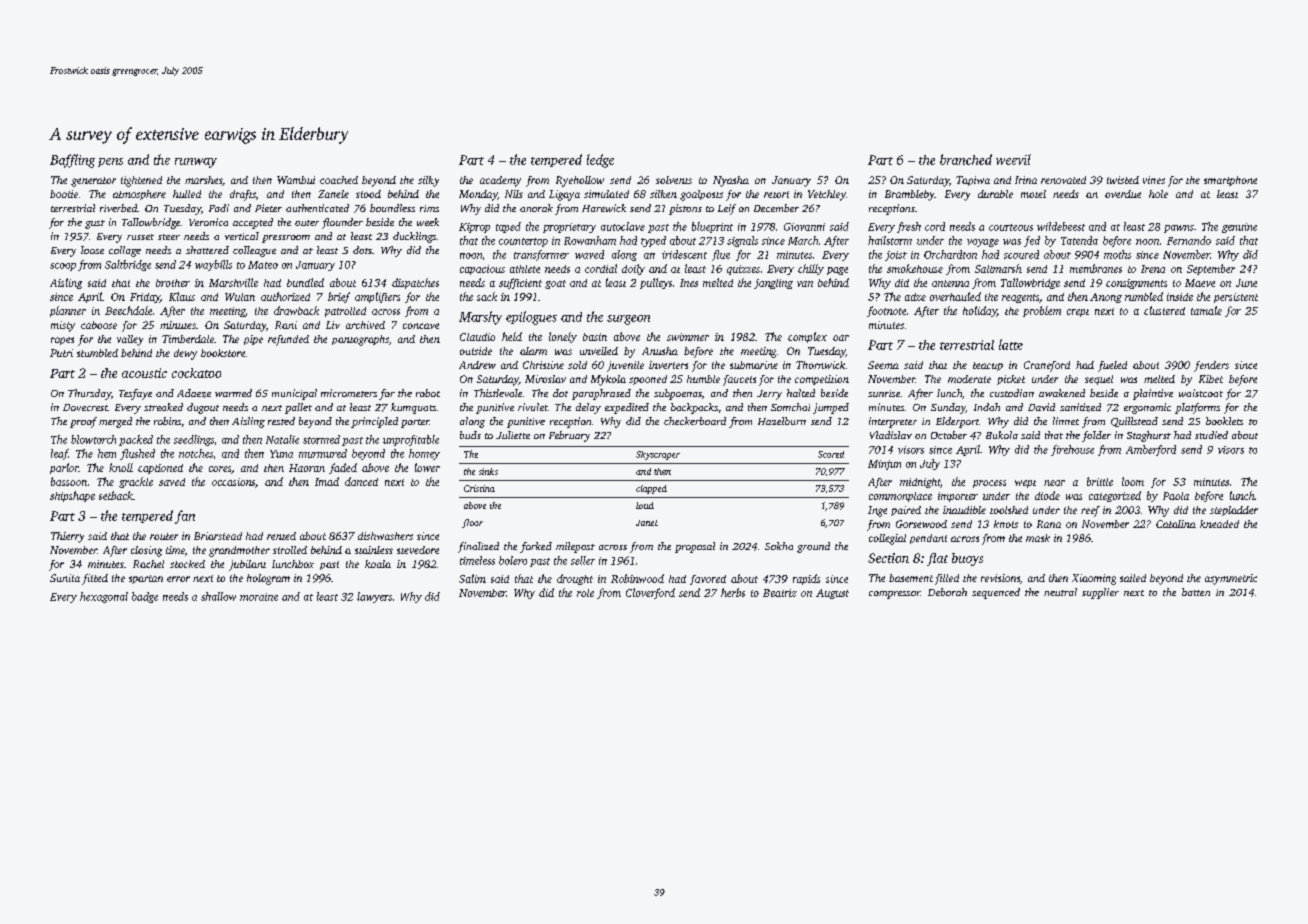  Describe the element at coordinates (378, 564) in the image. I see `koala` at that location.
